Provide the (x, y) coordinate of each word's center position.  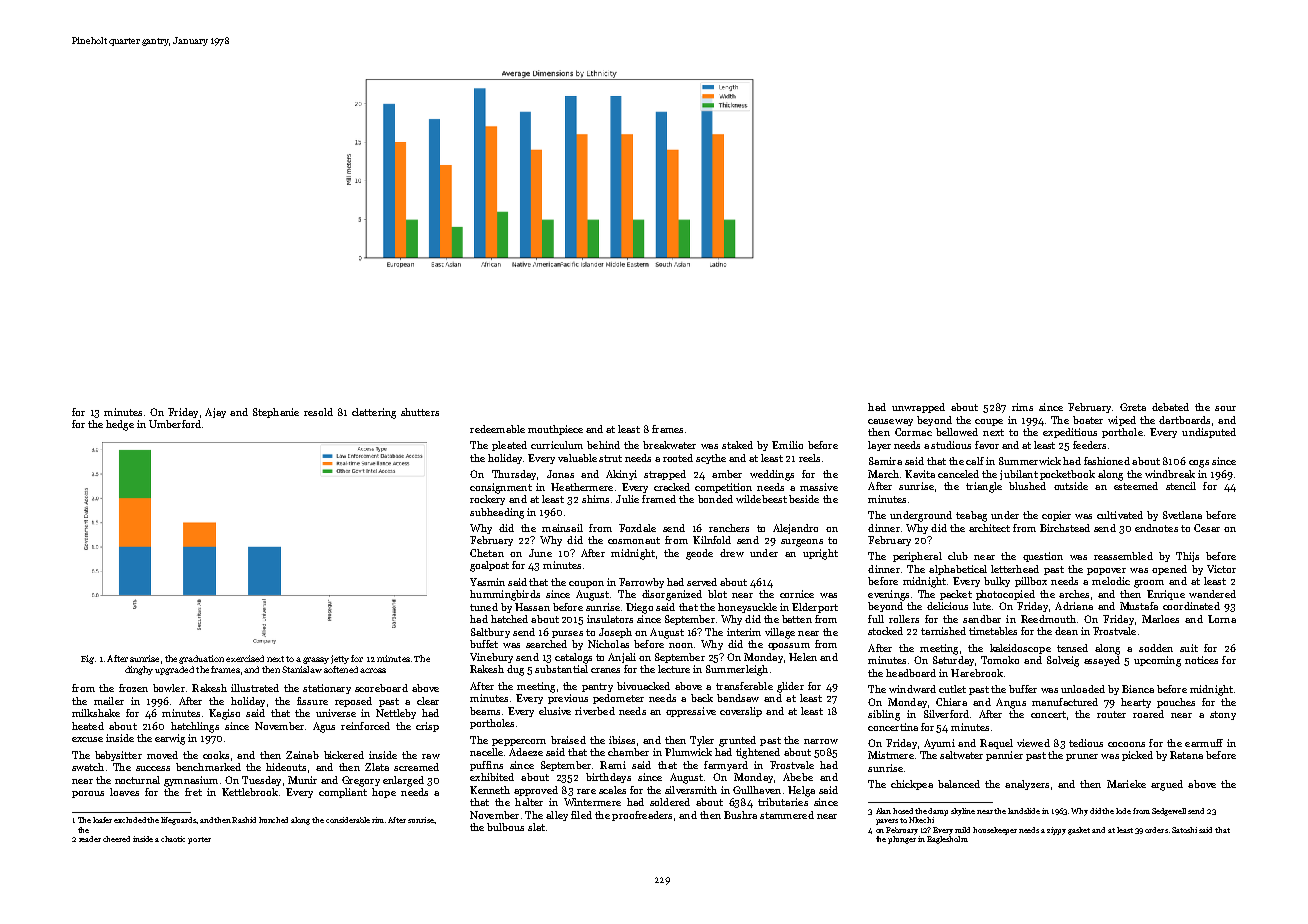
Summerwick (1030, 461)
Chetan (487, 553)
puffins (486, 766)
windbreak (1170, 474)
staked (737, 445)
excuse (87, 739)
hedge (120, 425)
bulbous (505, 827)
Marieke (1126, 784)
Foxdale (637, 528)
